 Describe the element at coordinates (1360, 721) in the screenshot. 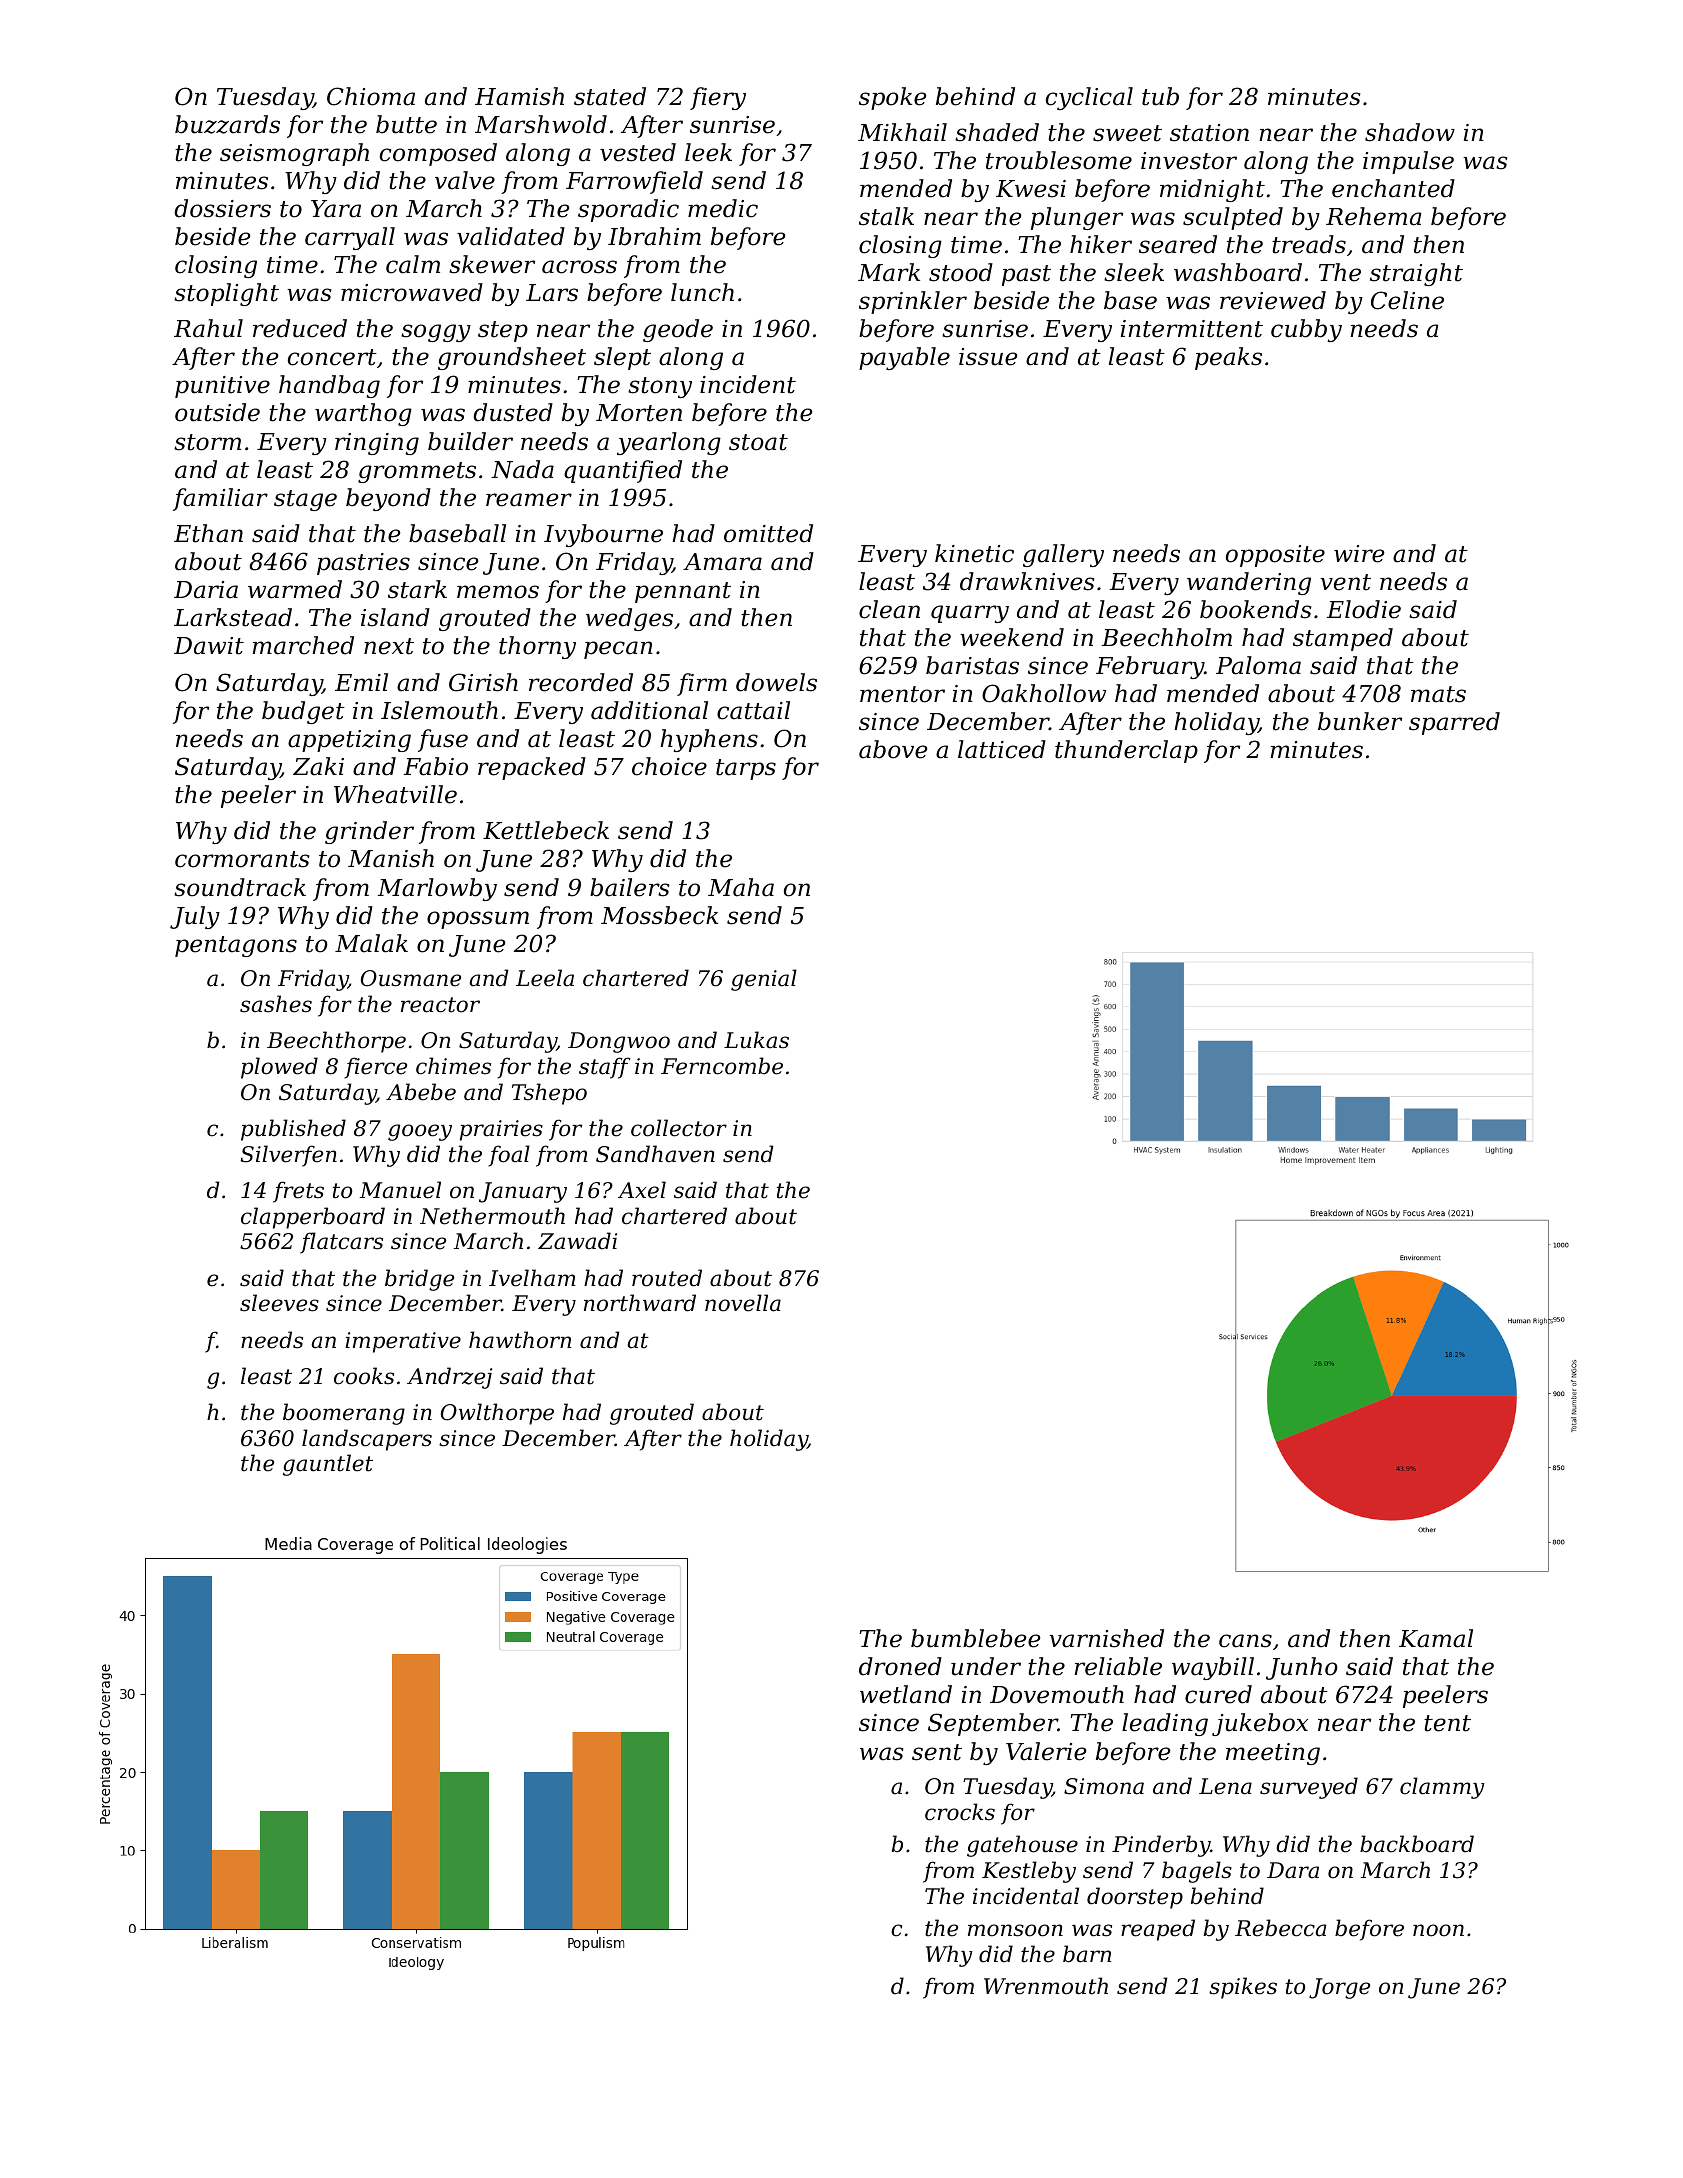

I see `bunker` at that location.
